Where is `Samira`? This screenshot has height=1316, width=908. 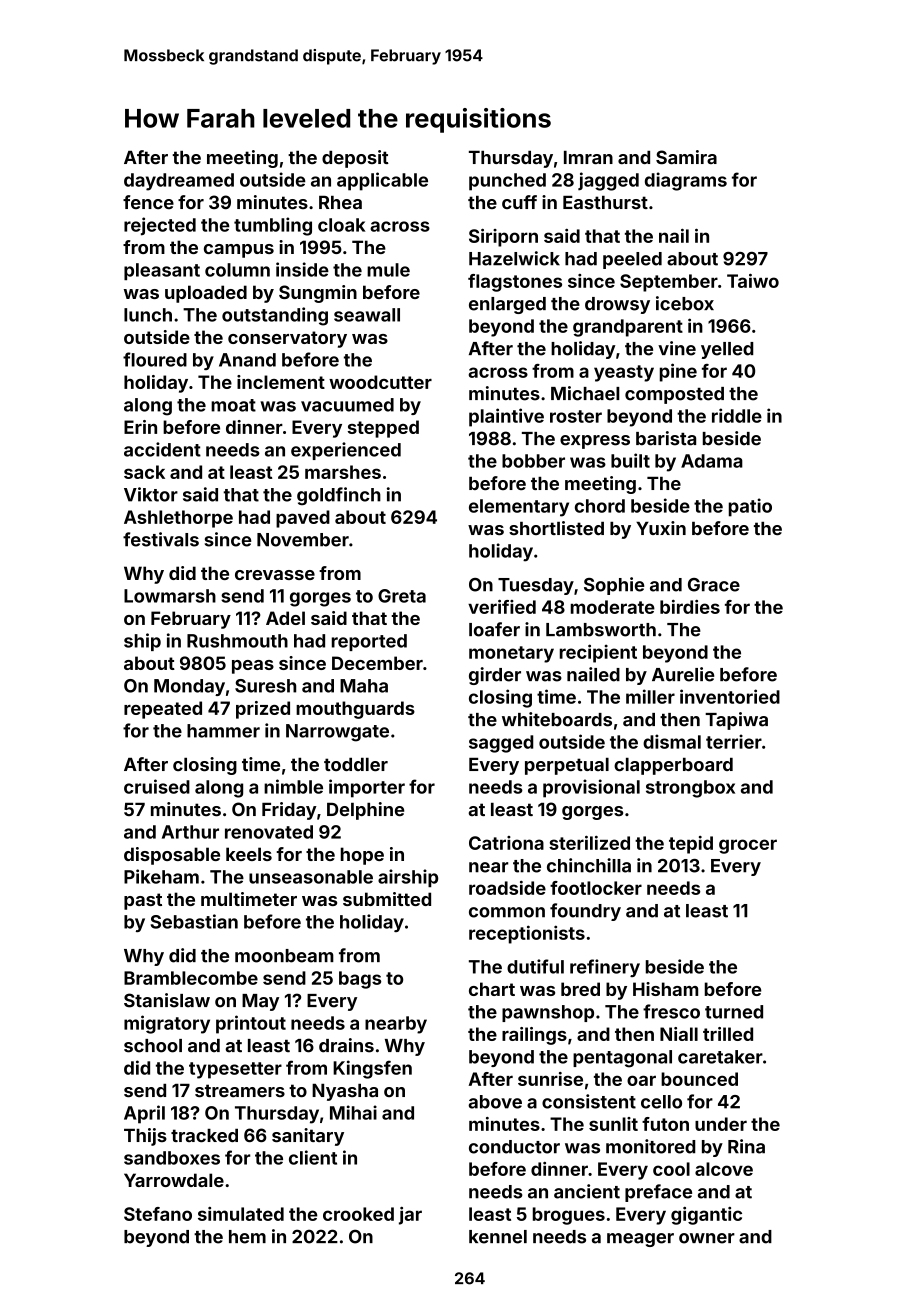
Samira is located at coordinates (686, 157).
